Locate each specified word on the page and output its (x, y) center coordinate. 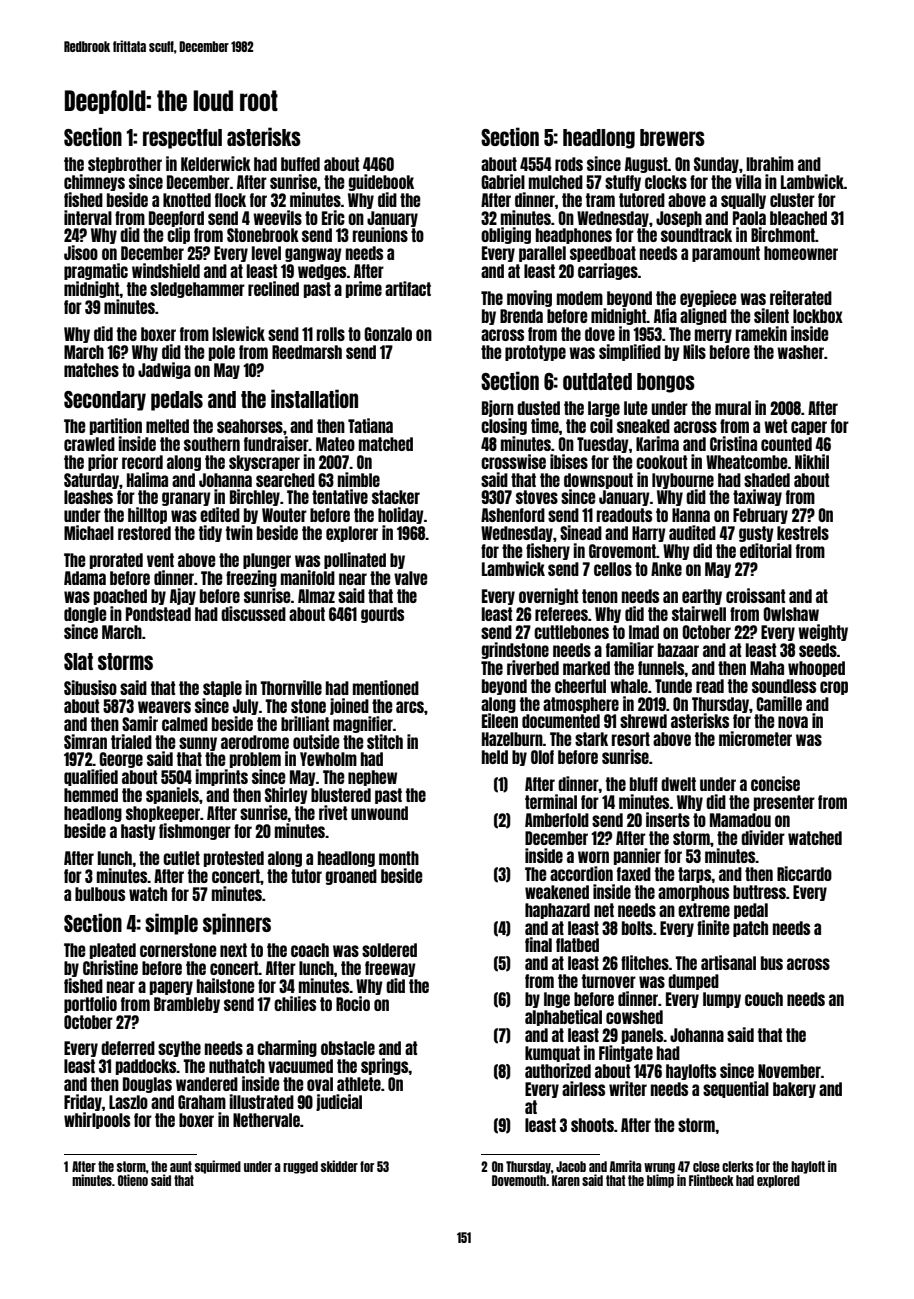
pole (222, 353)
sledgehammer (197, 290)
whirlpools (97, 1120)
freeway (390, 969)
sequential (736, 1089)
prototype (535, 353)
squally (743, 201)
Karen (566, 1180)
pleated (113, 951)
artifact (408, 288)
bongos (666, 383)
